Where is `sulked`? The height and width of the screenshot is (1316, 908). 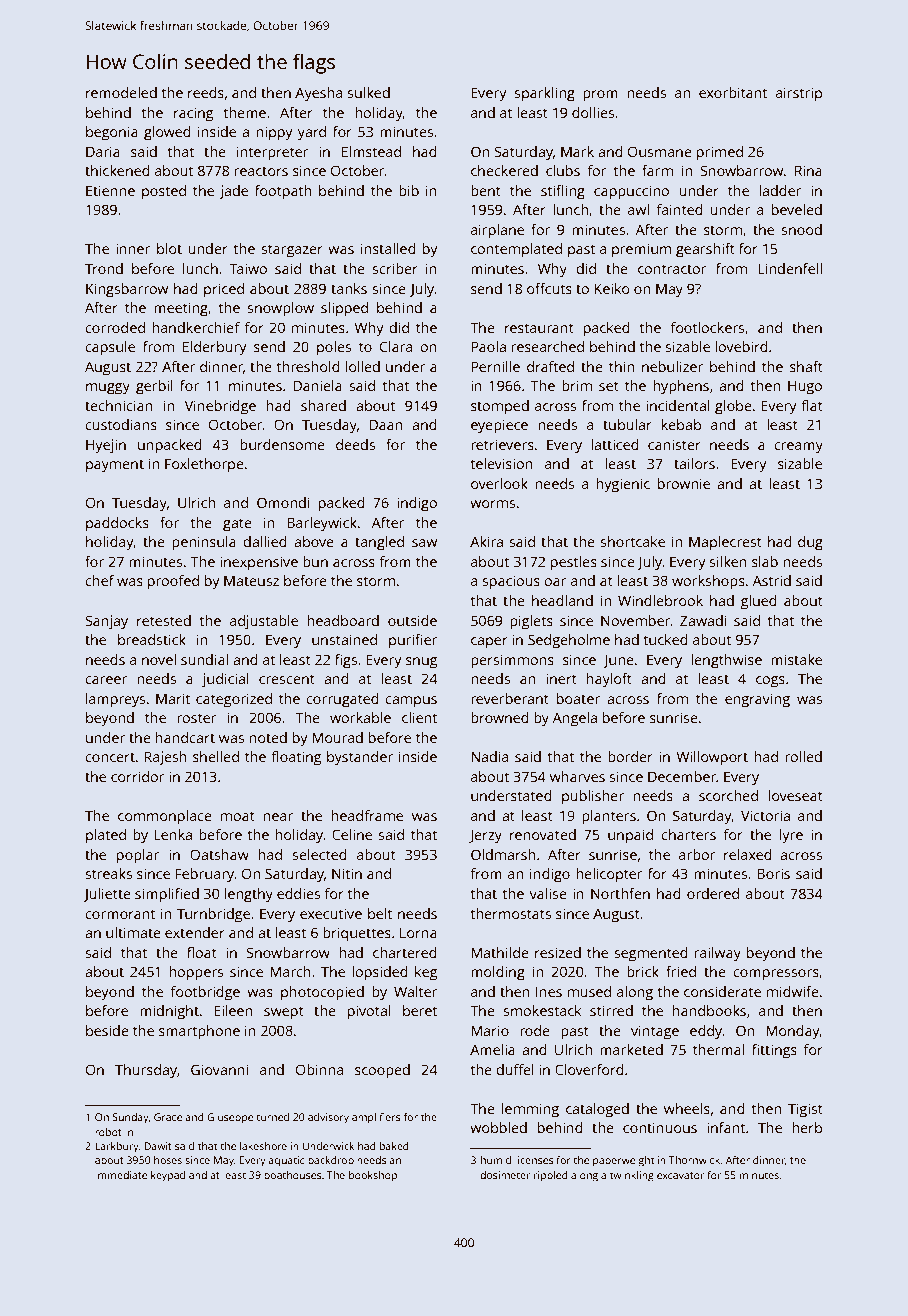 sulked is located at coordinates (368, 92).
